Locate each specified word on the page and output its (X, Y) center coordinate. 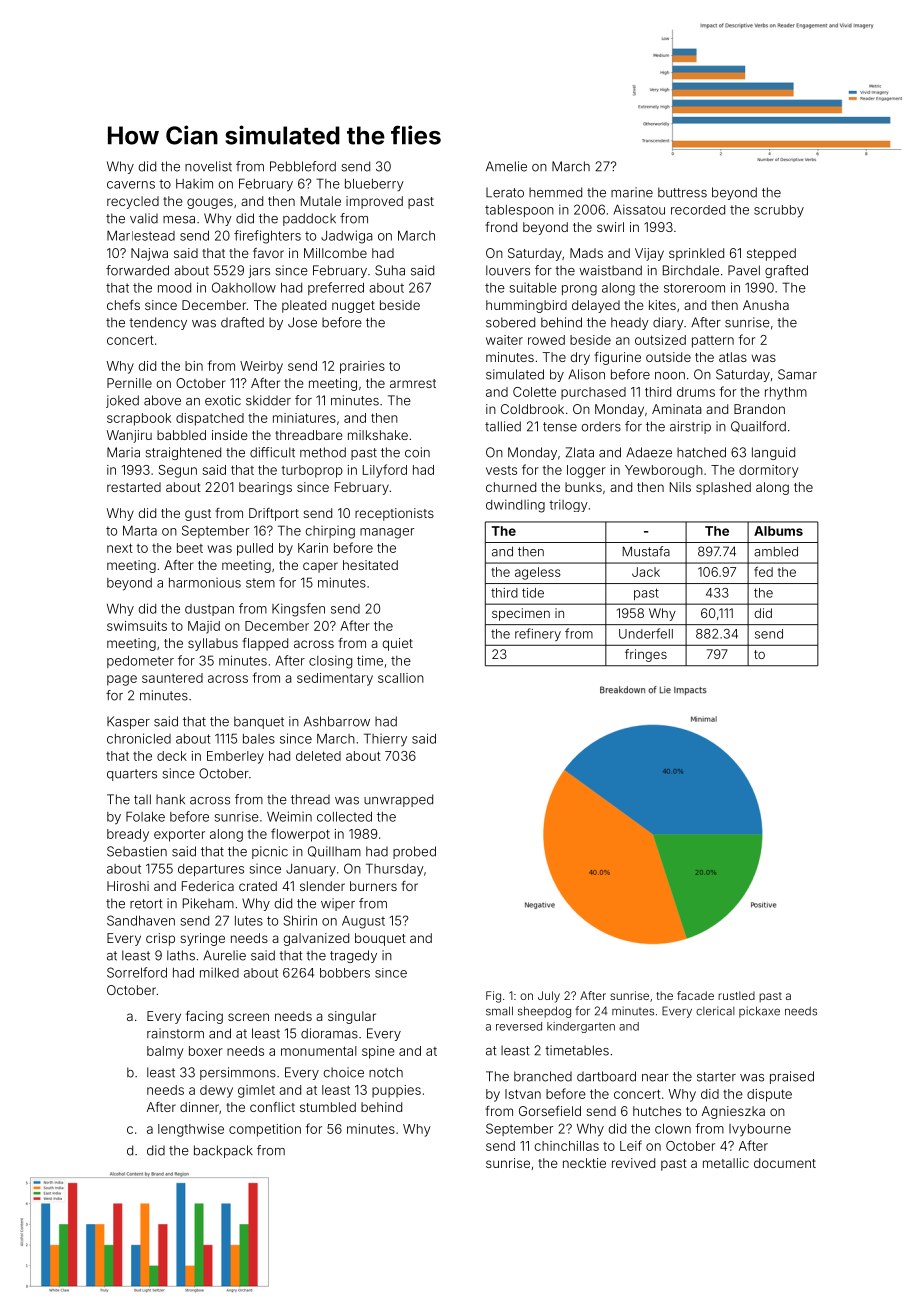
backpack (223, 1151)
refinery (538, 634)
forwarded (137, 270)
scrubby (779, 211)
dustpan (209, 610)
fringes (646, 655)
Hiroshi (128, 886)
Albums (778, 531)
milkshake (378, 435)
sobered (510, 322)
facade (695, 995)
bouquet (380, 939)
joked (122, 401)
